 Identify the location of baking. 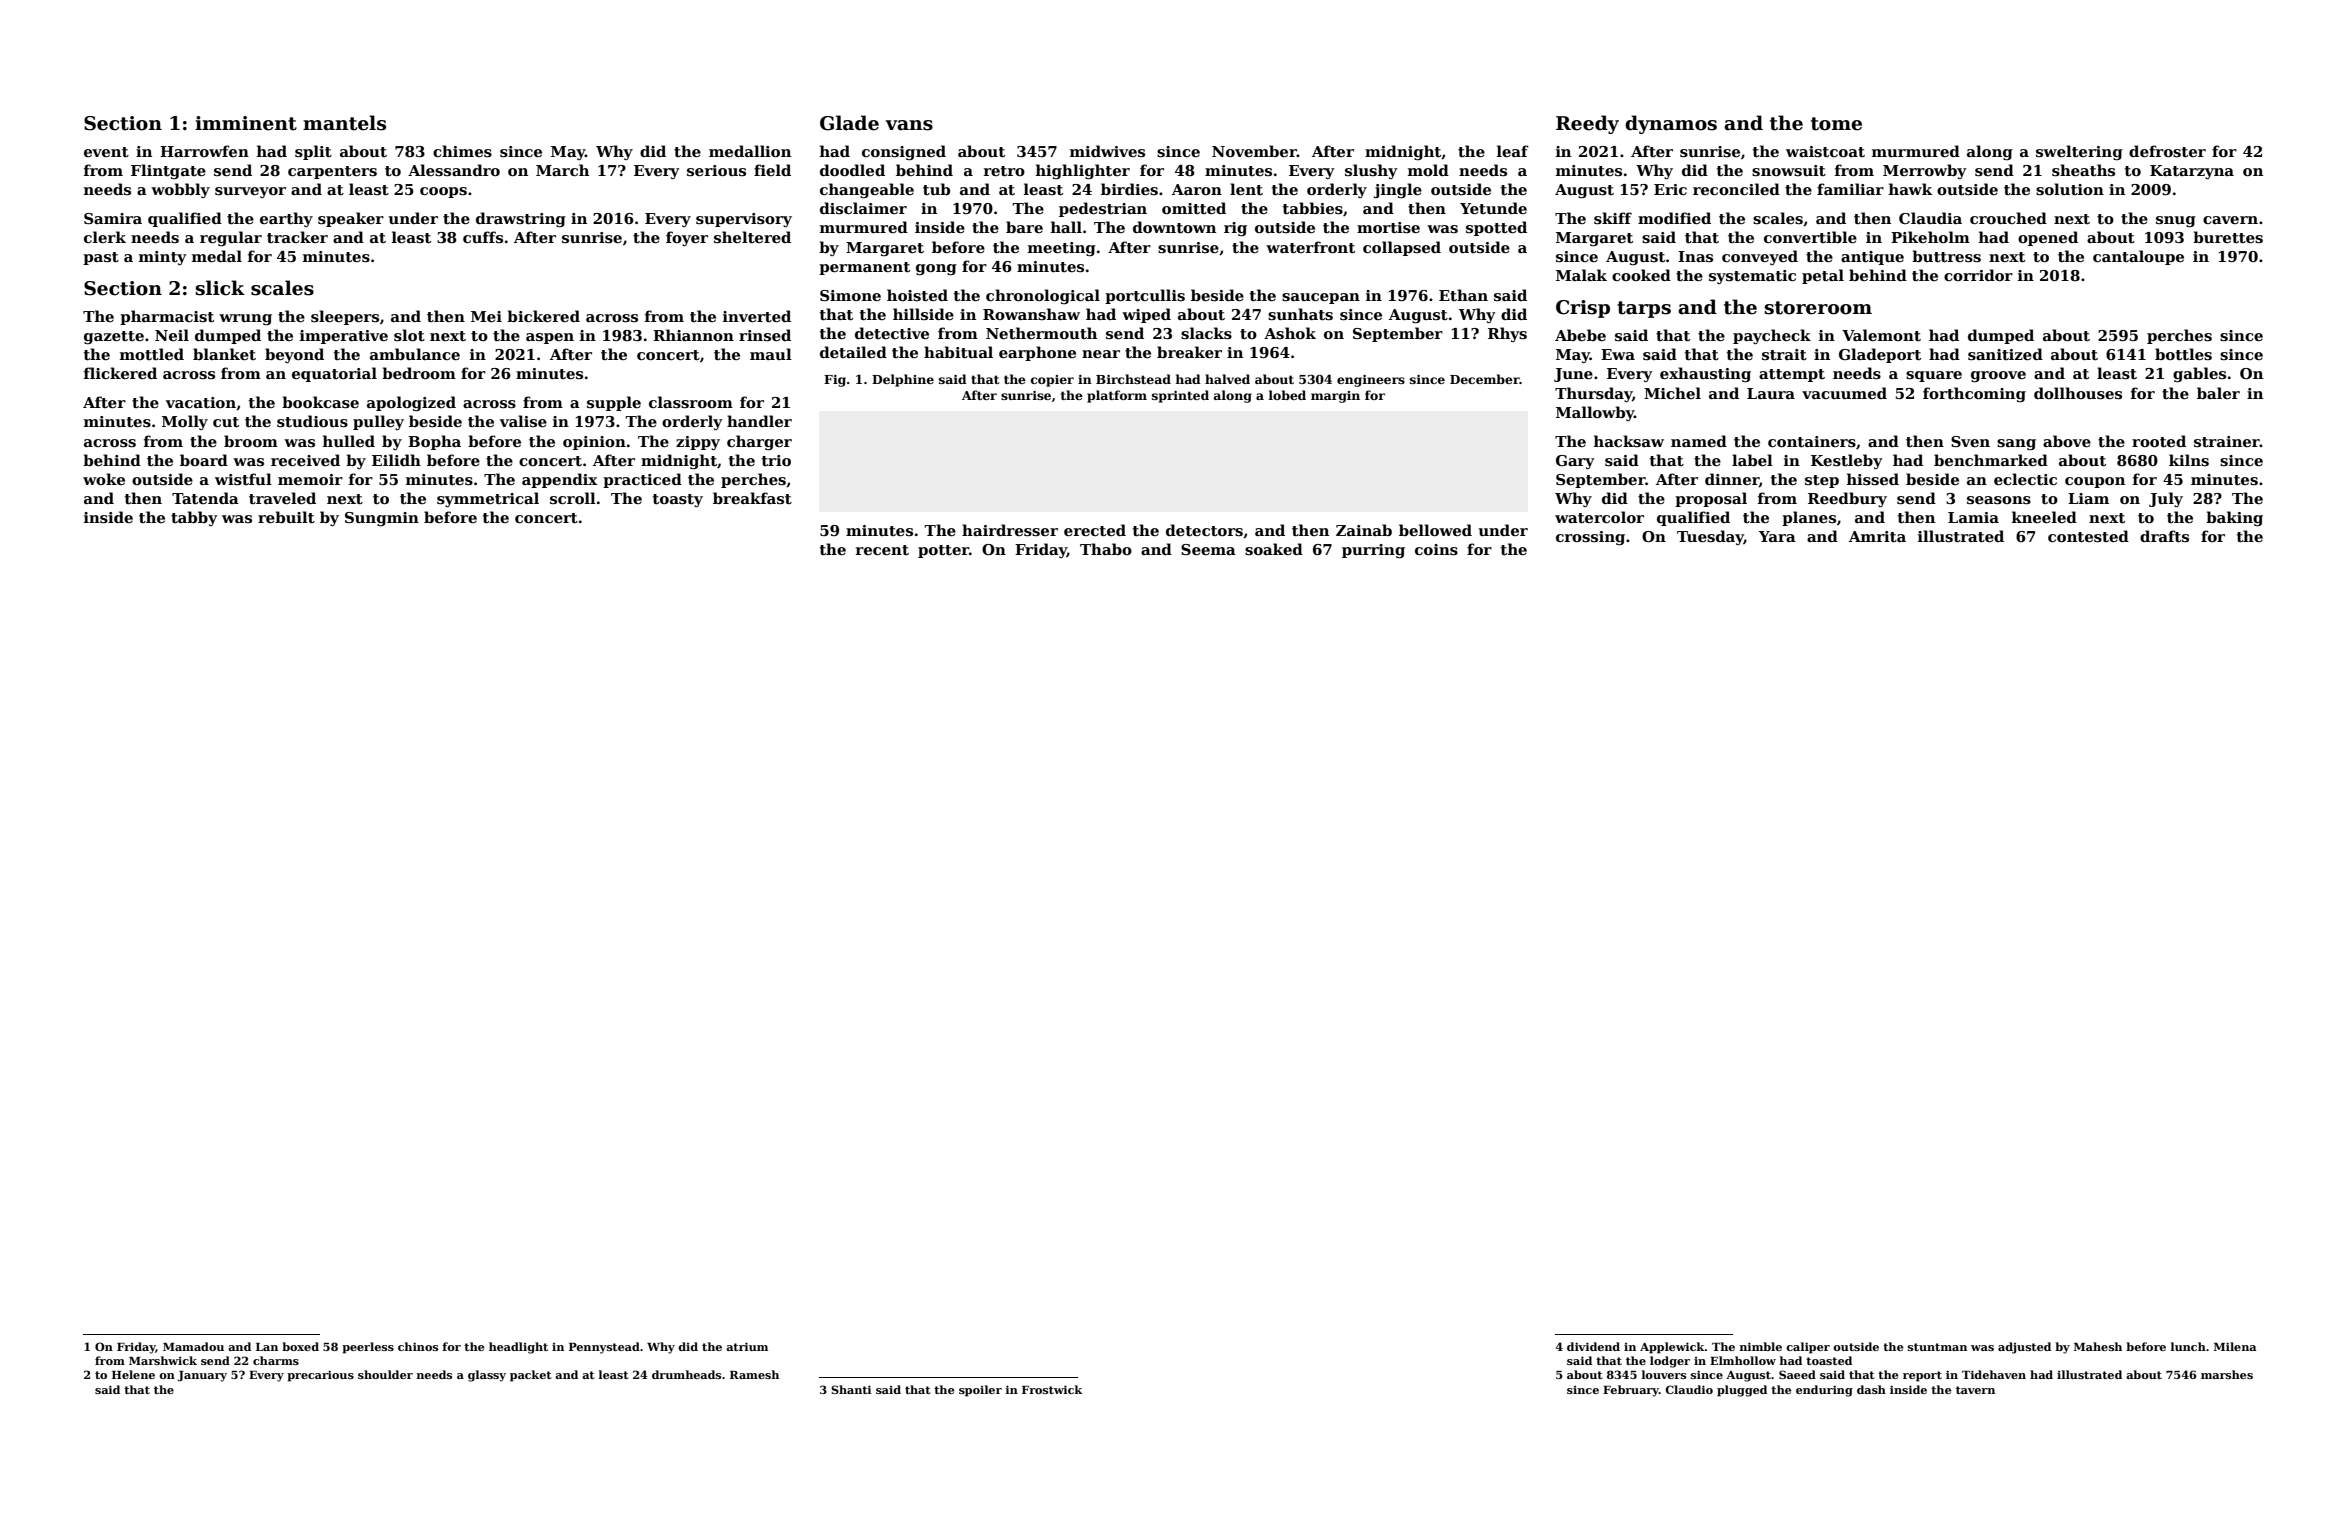
(2234, 519).
